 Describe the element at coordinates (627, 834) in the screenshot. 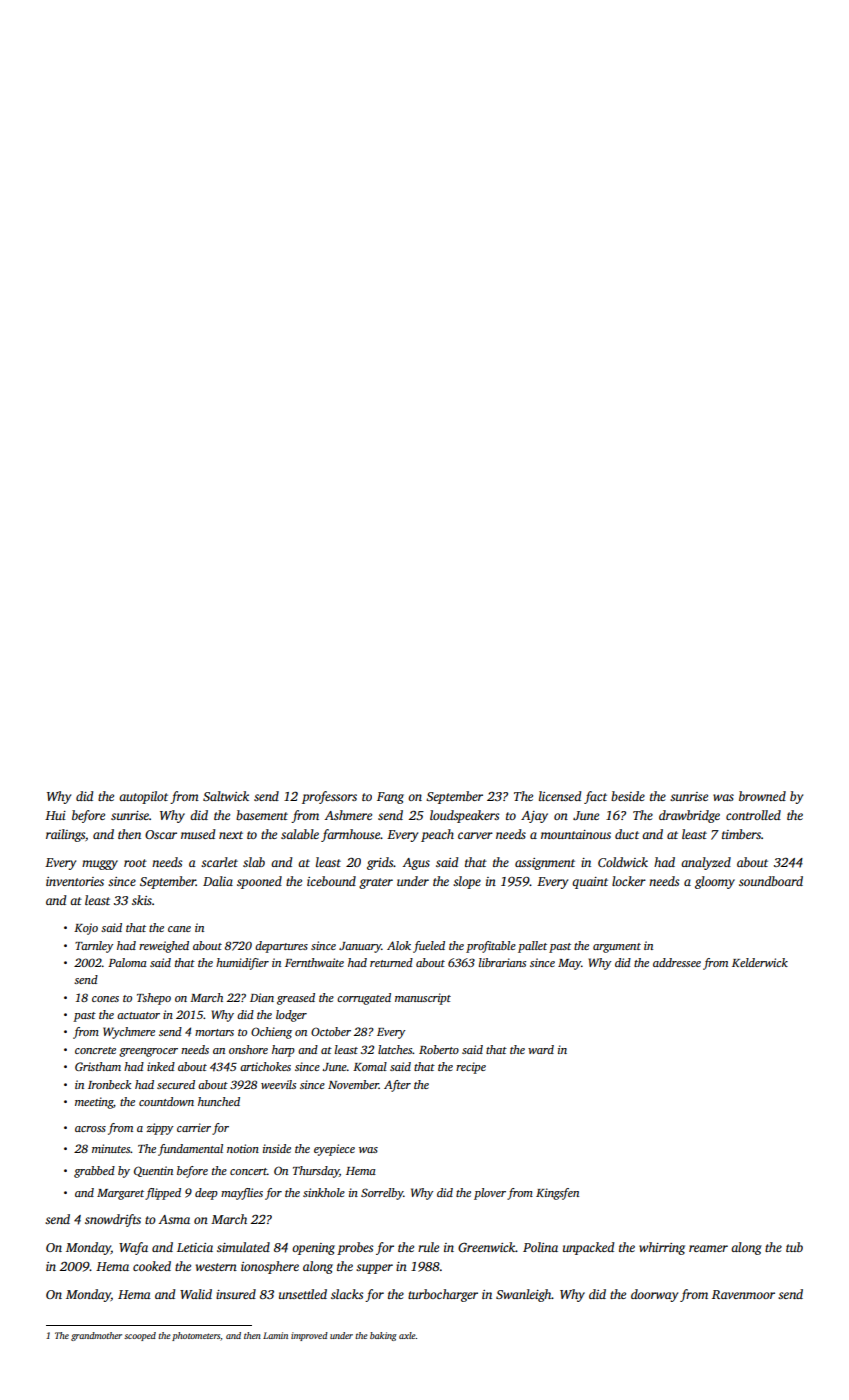

I see `duct` at that location.
